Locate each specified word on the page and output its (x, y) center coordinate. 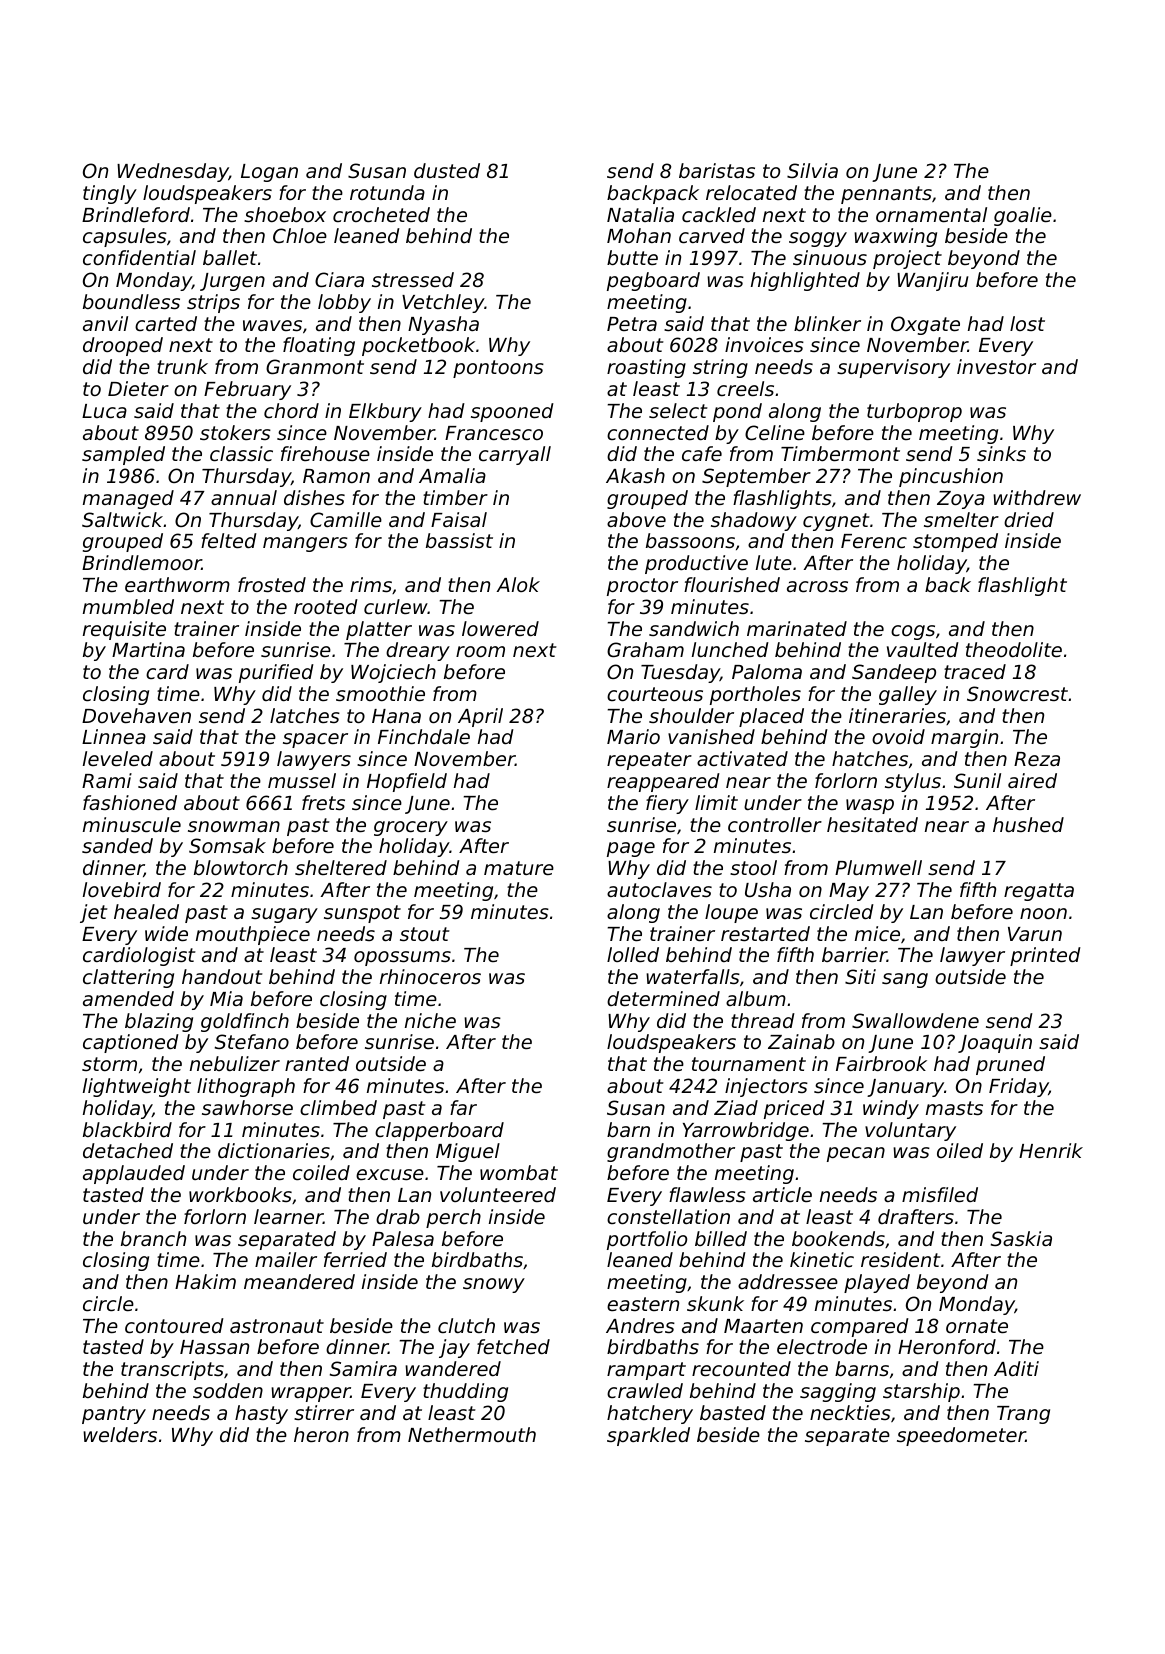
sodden (228, 1390)
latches (305, 715)
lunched (730, 649)
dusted (447, 170)
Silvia (812, 170)
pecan (856, 1154)
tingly (110, 194)
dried (1029, 519)
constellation (668, 1216)
